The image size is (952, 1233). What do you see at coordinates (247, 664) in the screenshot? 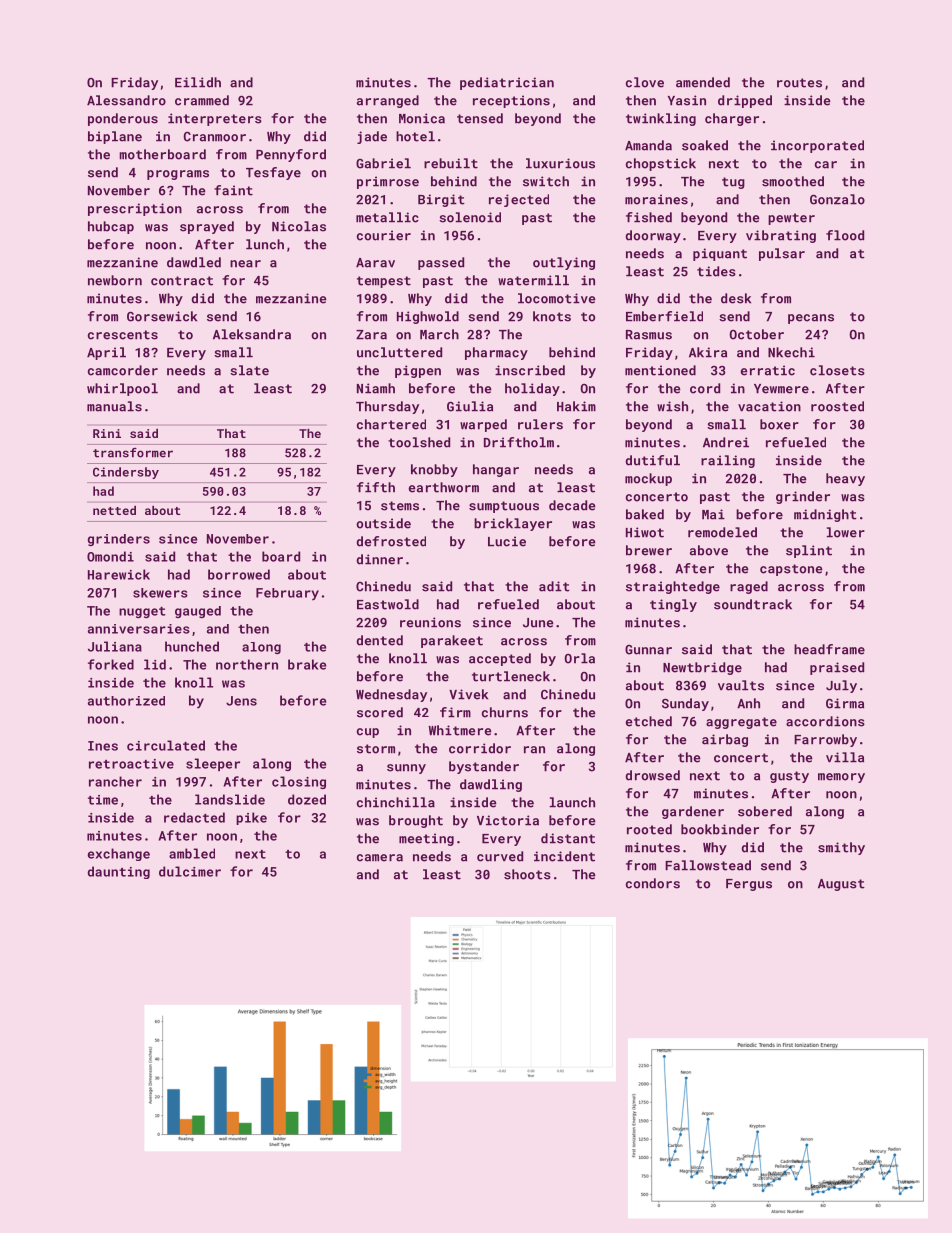
I see `northern` at bounding box center [247, 664].
